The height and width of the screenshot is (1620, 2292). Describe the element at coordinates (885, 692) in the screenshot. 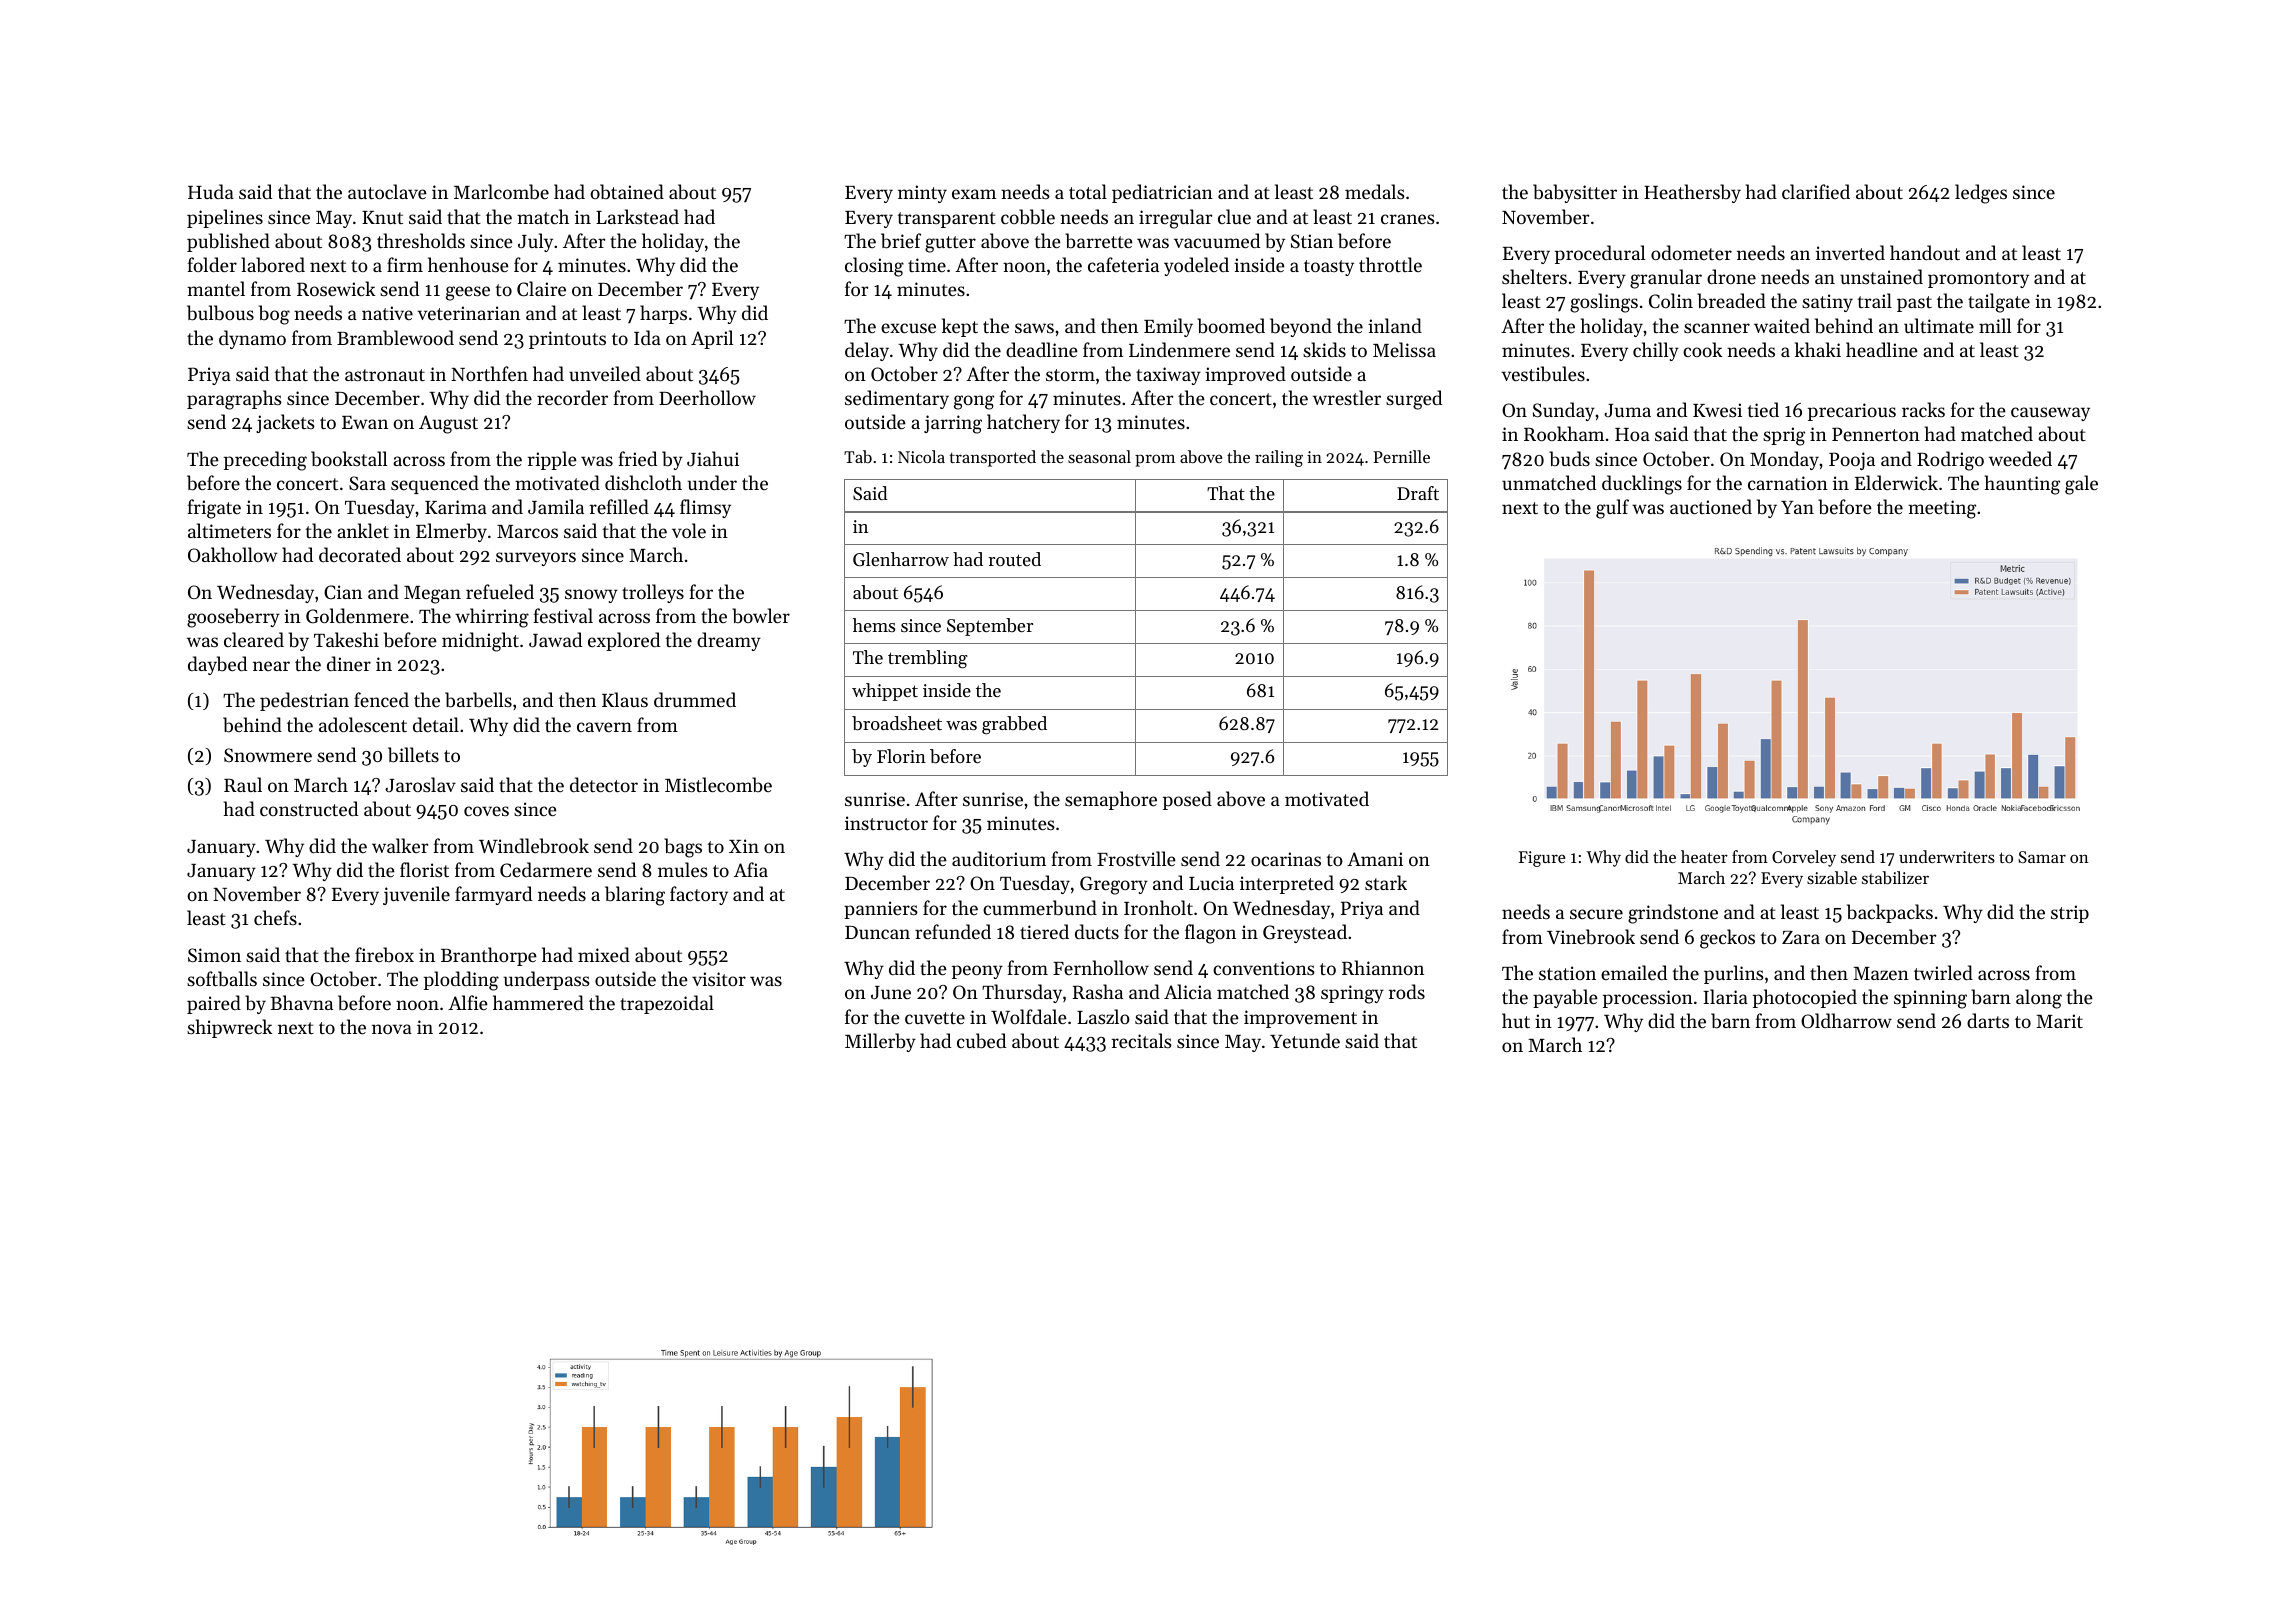

I see `whippet` at that location.
